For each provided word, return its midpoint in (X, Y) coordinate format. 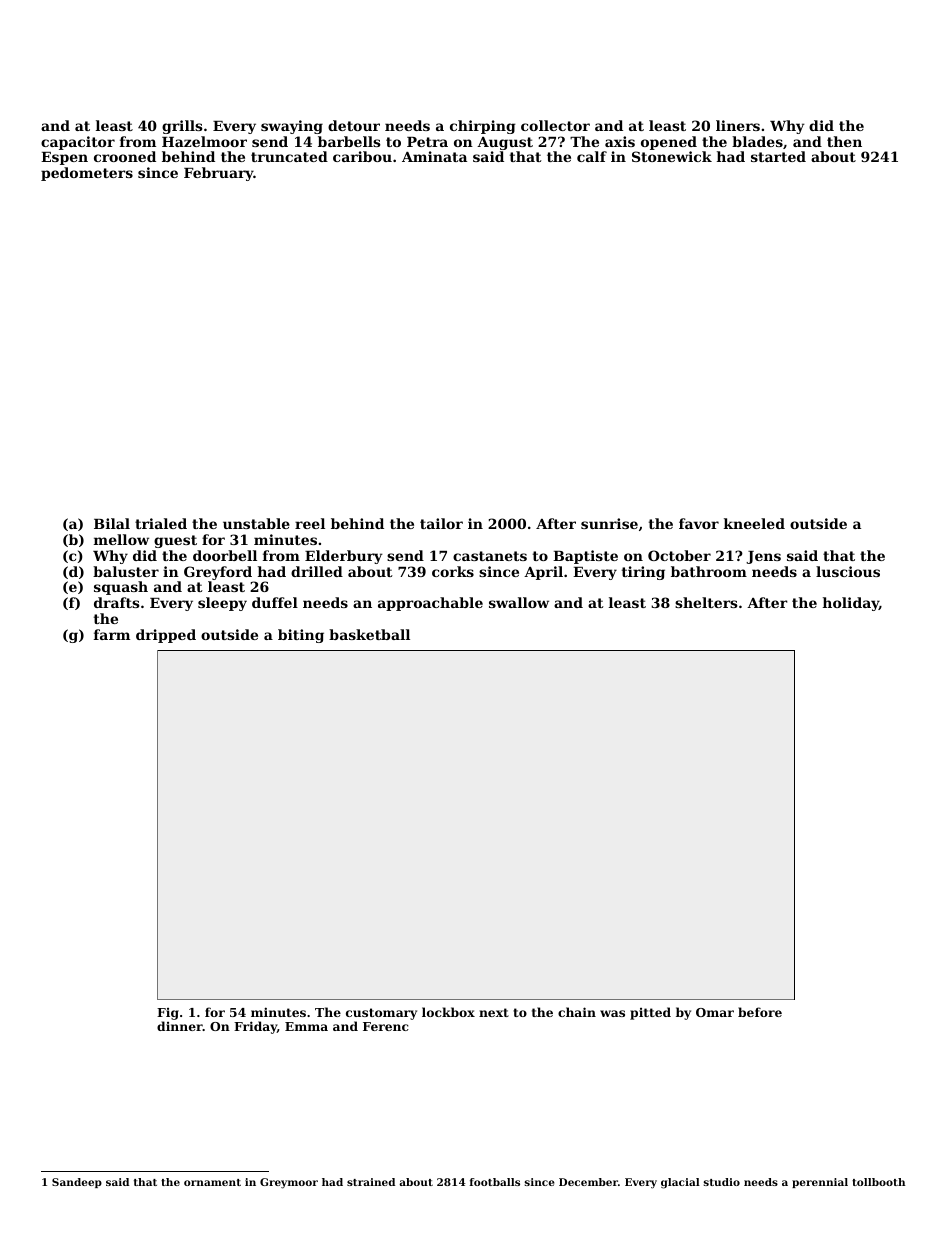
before (760, 1012)
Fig (168, 1014)
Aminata (434, 156)
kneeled (754, 523)
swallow (519, 602)
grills (182, 127)
